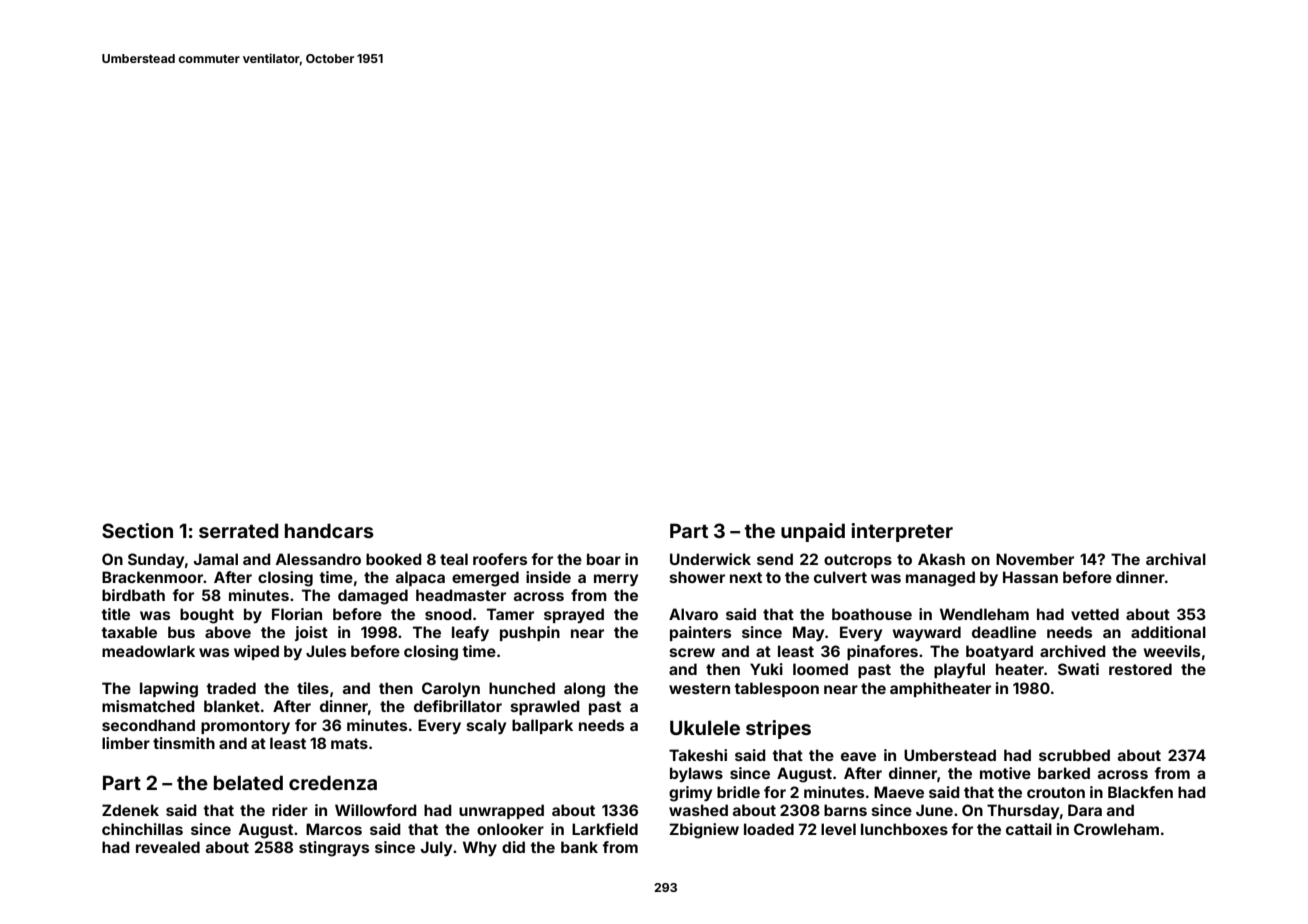 The width and height of the screenshot is (1308, 924). What do you see at coordinates (156, 560) in the screenshot?
I see `Sunday` at bounding box center [156, 560].
